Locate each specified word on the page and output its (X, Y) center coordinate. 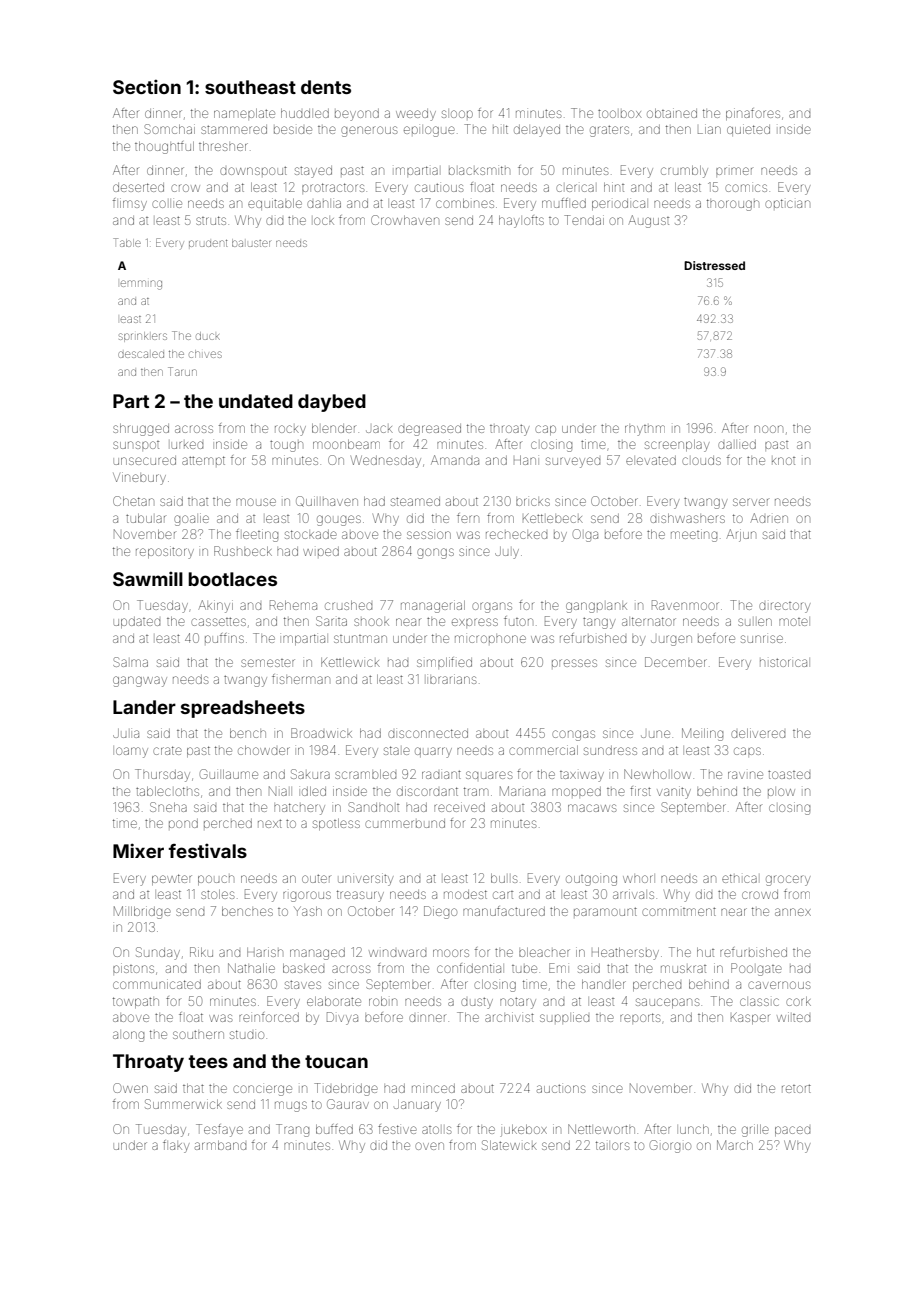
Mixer (138, 850)
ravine (745, 775)
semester (268, 663)
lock (324, 221)
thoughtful (164, 147)
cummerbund (405, 823)
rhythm (645, 430)
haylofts (521, 221)
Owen (130, 1088)
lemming (141, 285)
